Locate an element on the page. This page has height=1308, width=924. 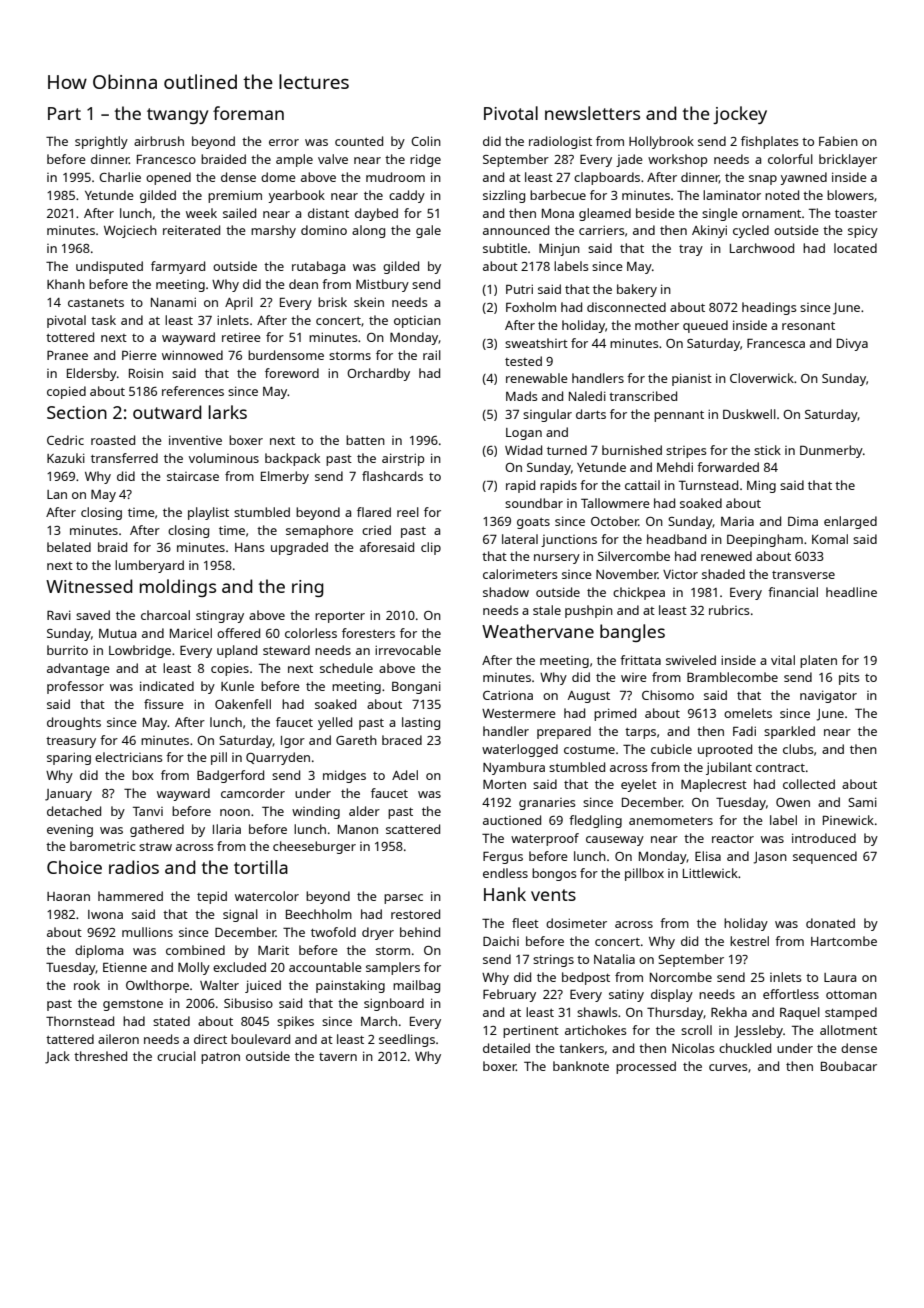
Tanvi is located at coordinates (148, 811).
